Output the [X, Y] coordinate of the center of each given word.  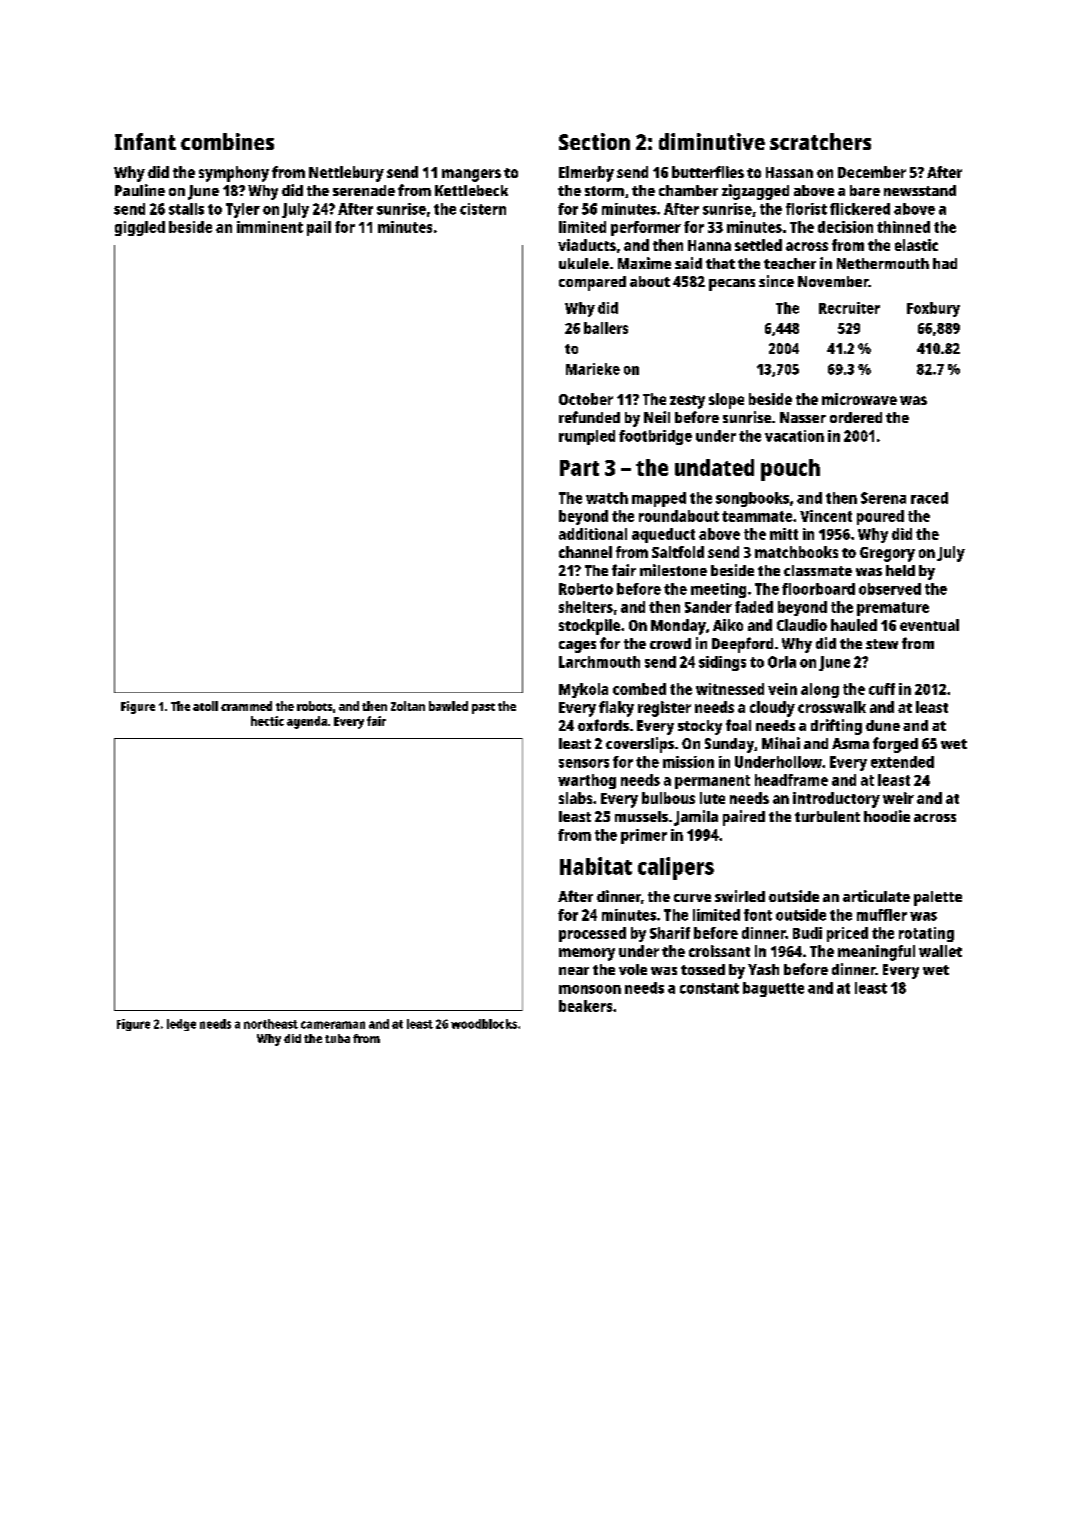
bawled [448, 706]
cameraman [333, 1025]
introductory [836, 800]
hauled [854, 625]
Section [594, 141]
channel [585, 552]
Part [579, 468]
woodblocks [484, 1024]
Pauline [140, 190]
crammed [246, 706]
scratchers [820, 141]
